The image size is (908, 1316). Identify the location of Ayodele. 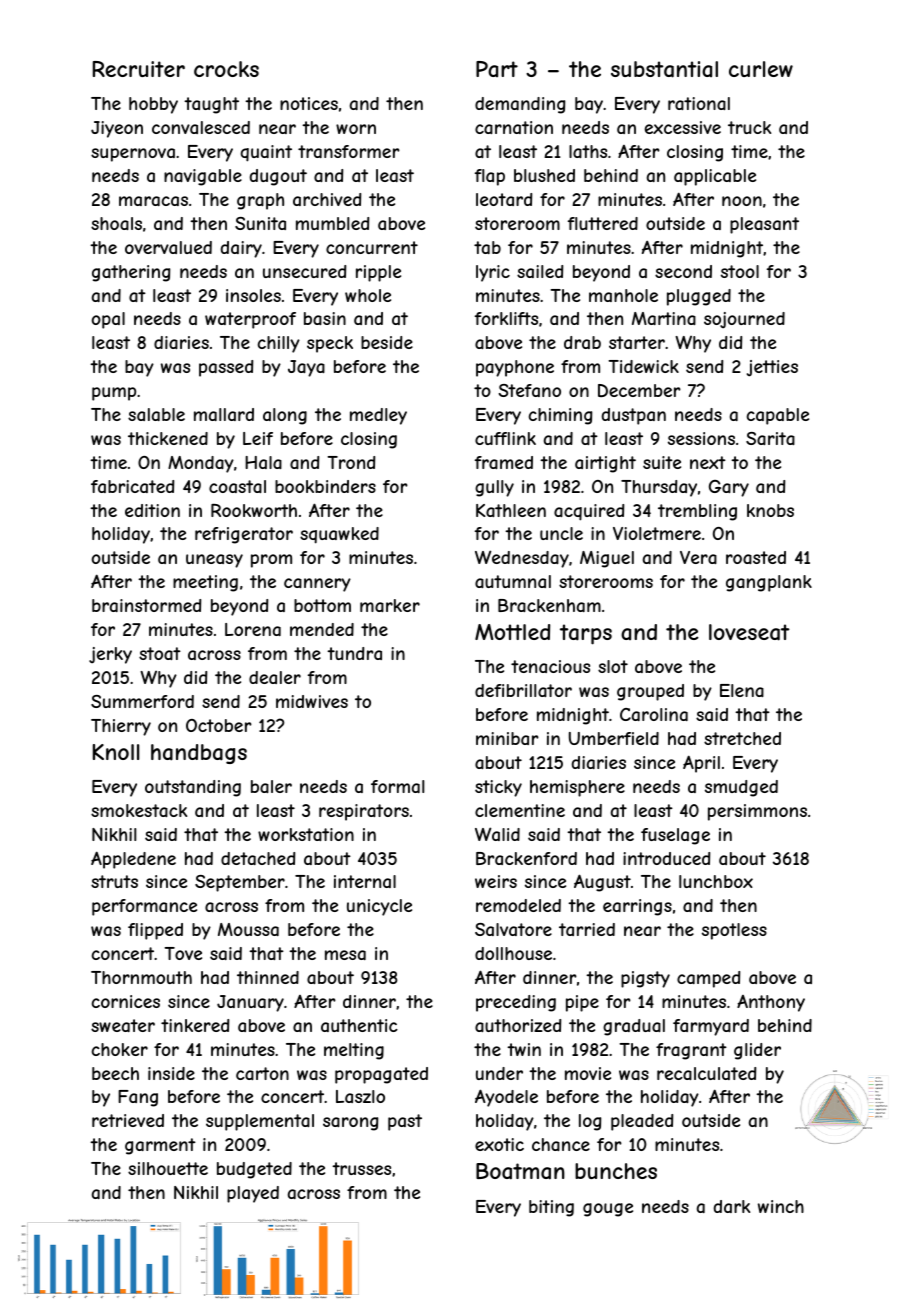
(506, 1098).
